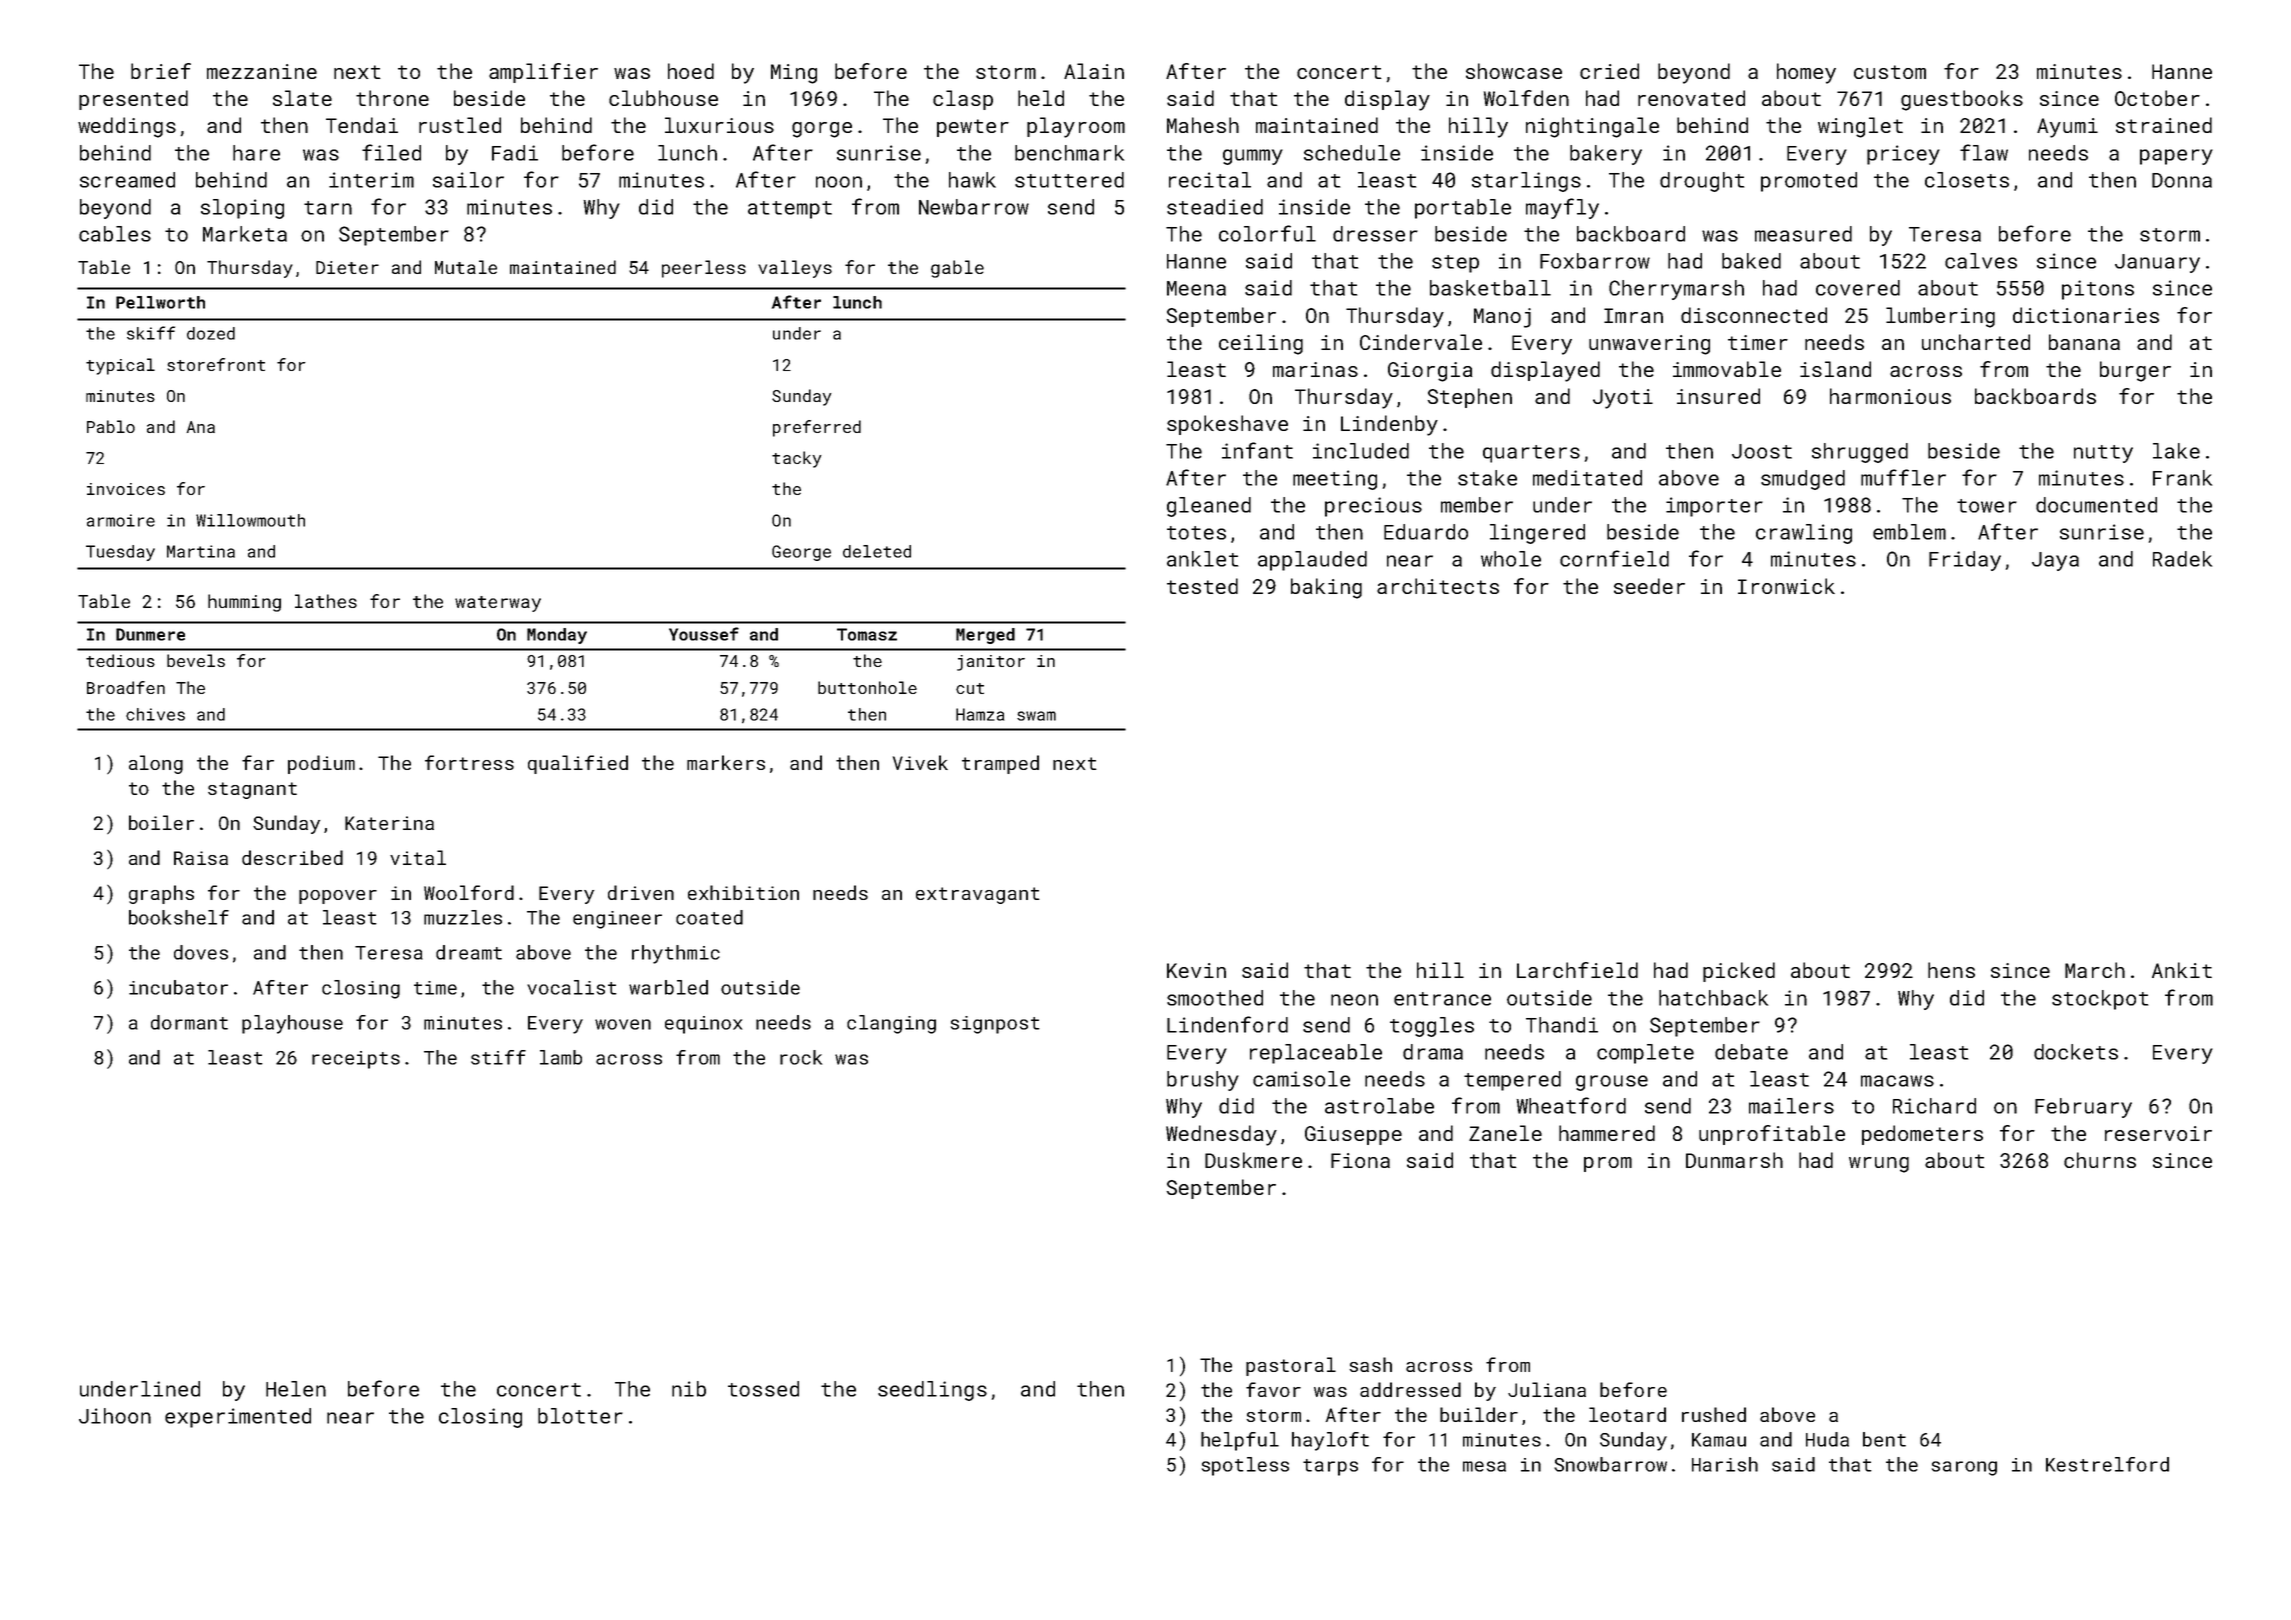 The width and height of the screenshot is (2291, 1620). I want to click on Ironwick, so click(1786, 586).
